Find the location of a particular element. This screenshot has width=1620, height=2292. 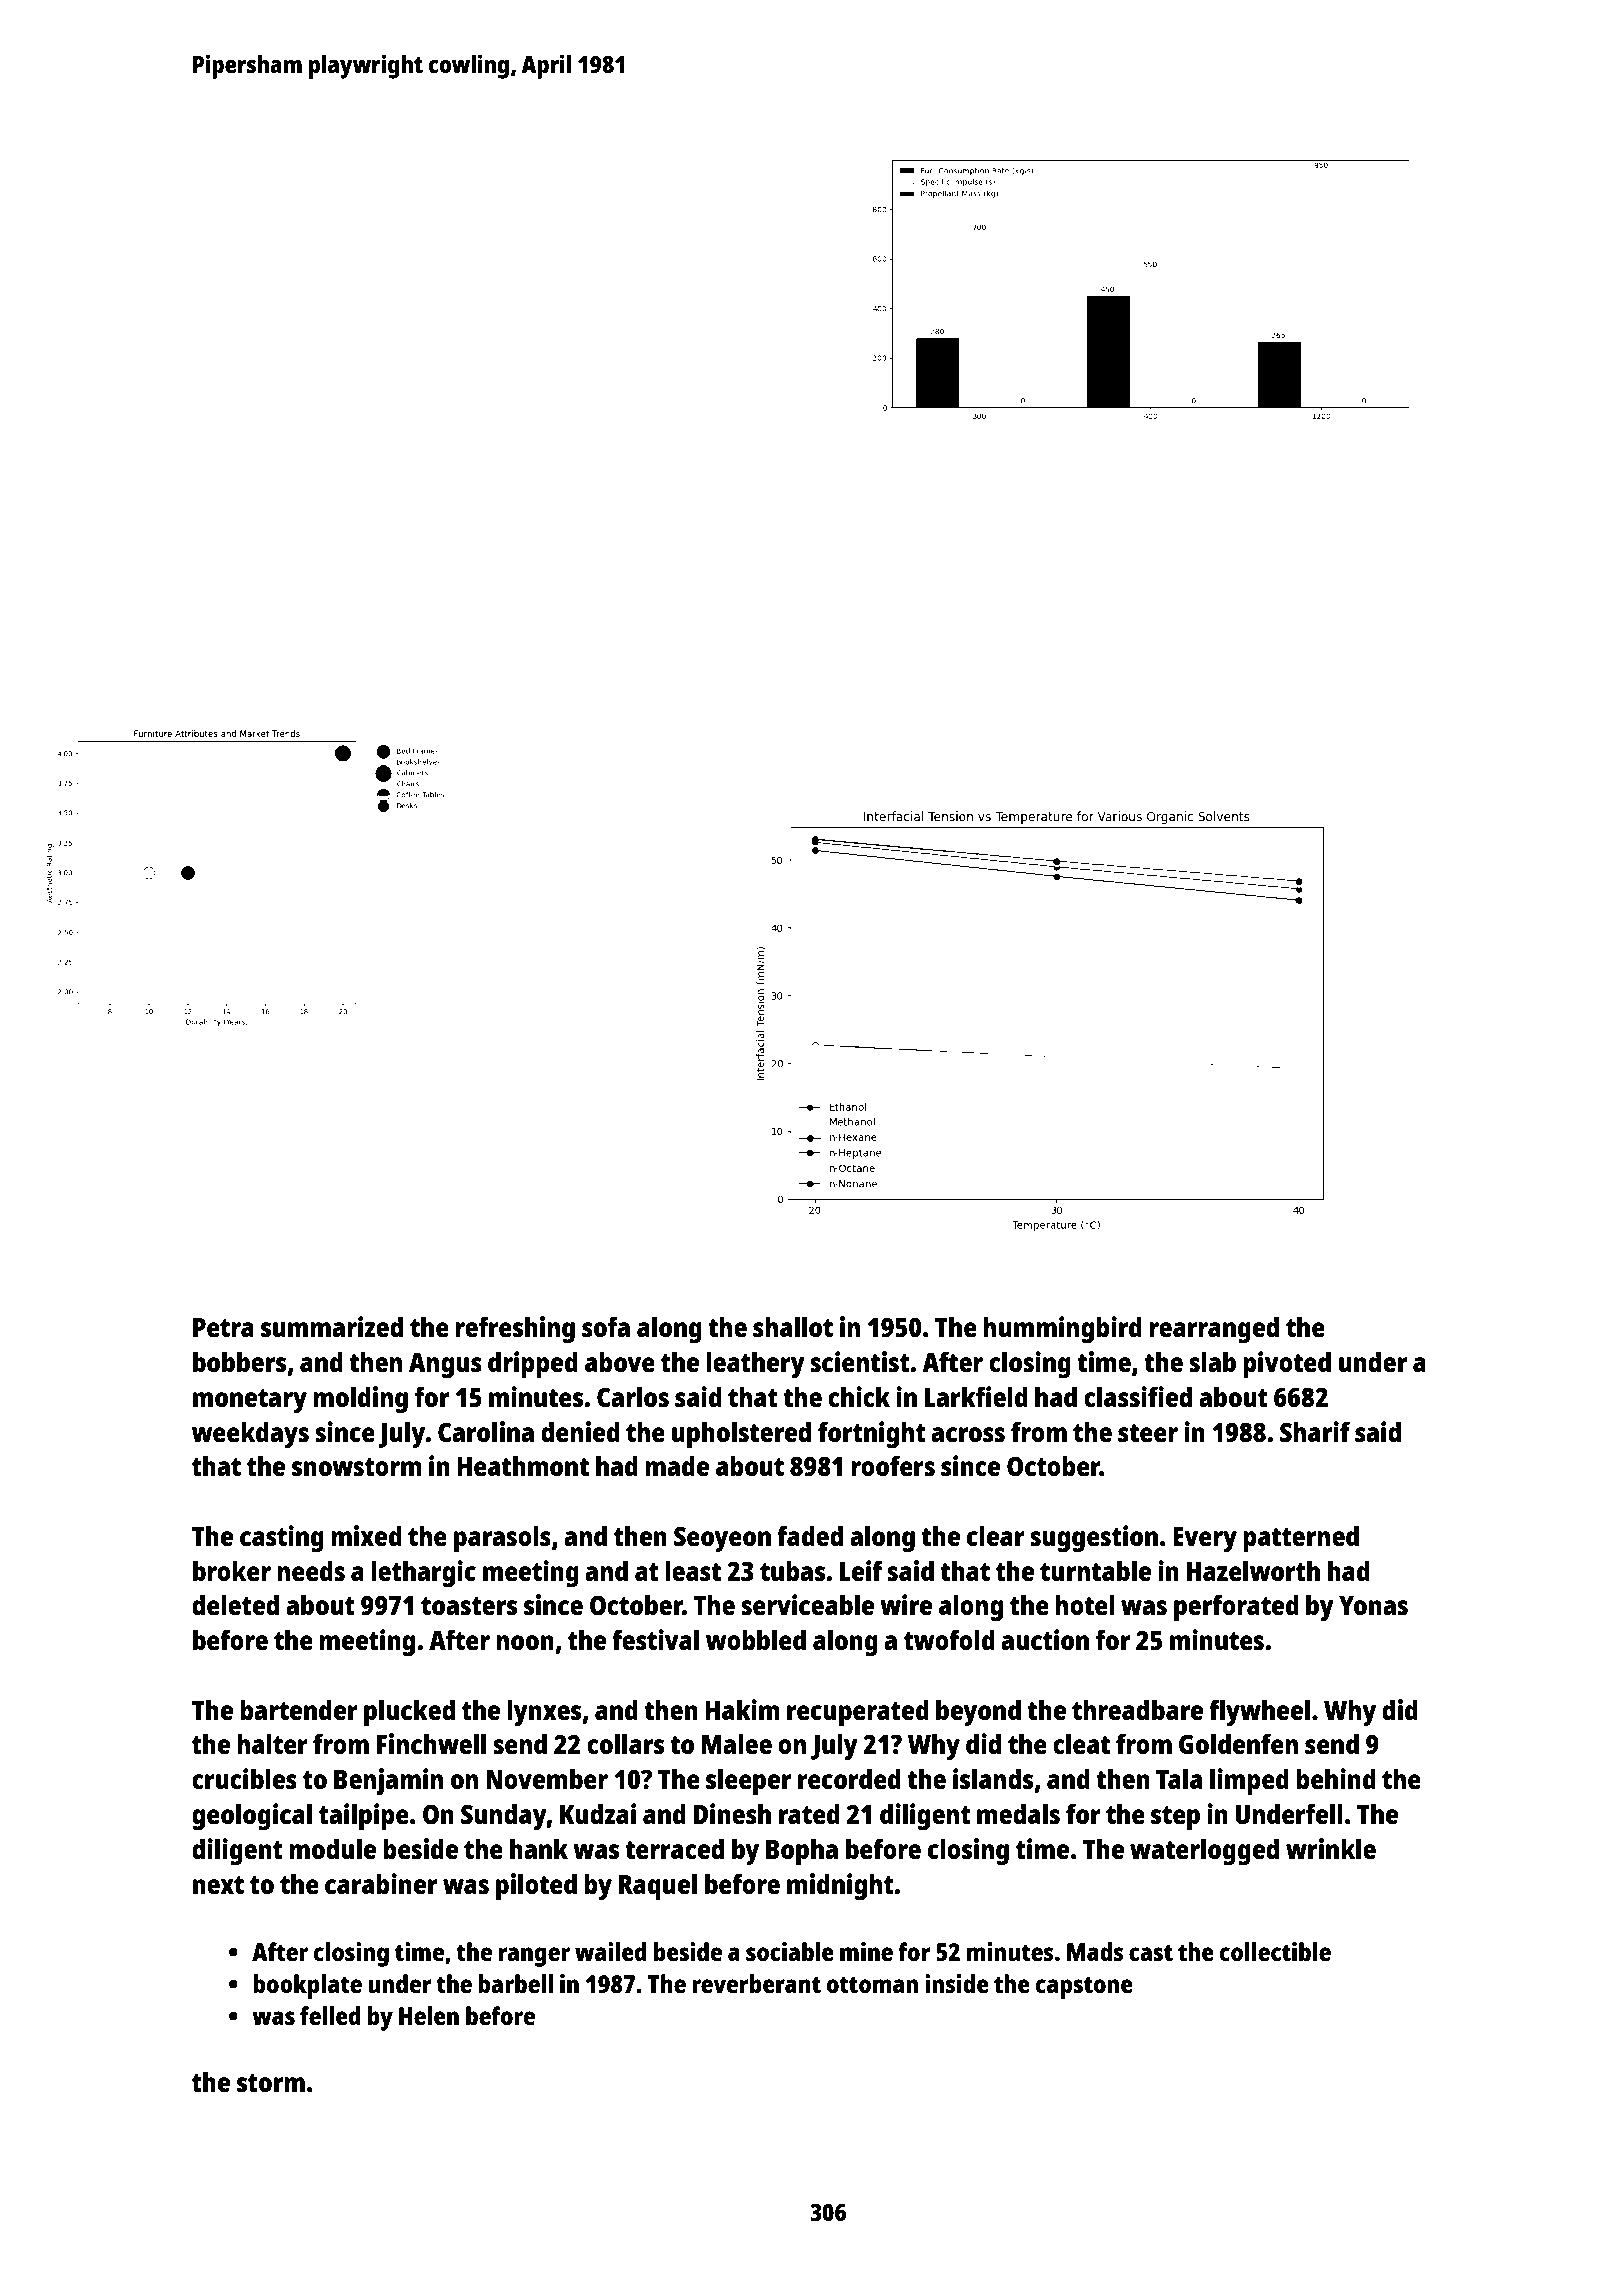

hummingbird is located at coordinates (1062, 1329).
